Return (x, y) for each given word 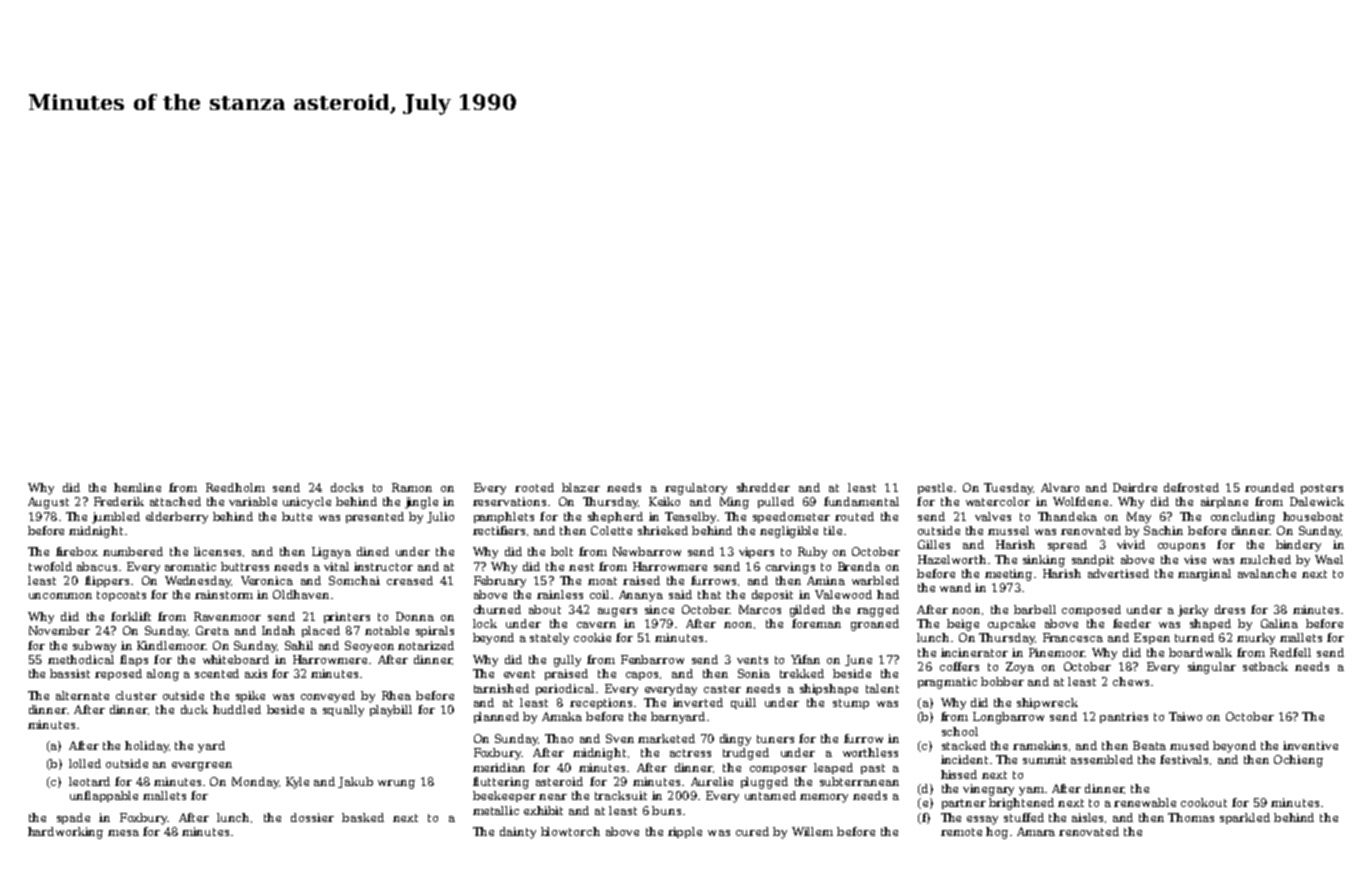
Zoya (1020, 668)
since (659, 609)
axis (256, 673)
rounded (1269, 487)
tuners (775, 739)
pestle (935, 488)
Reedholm (235, 487)
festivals (1184, 759)
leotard (89, 781)
